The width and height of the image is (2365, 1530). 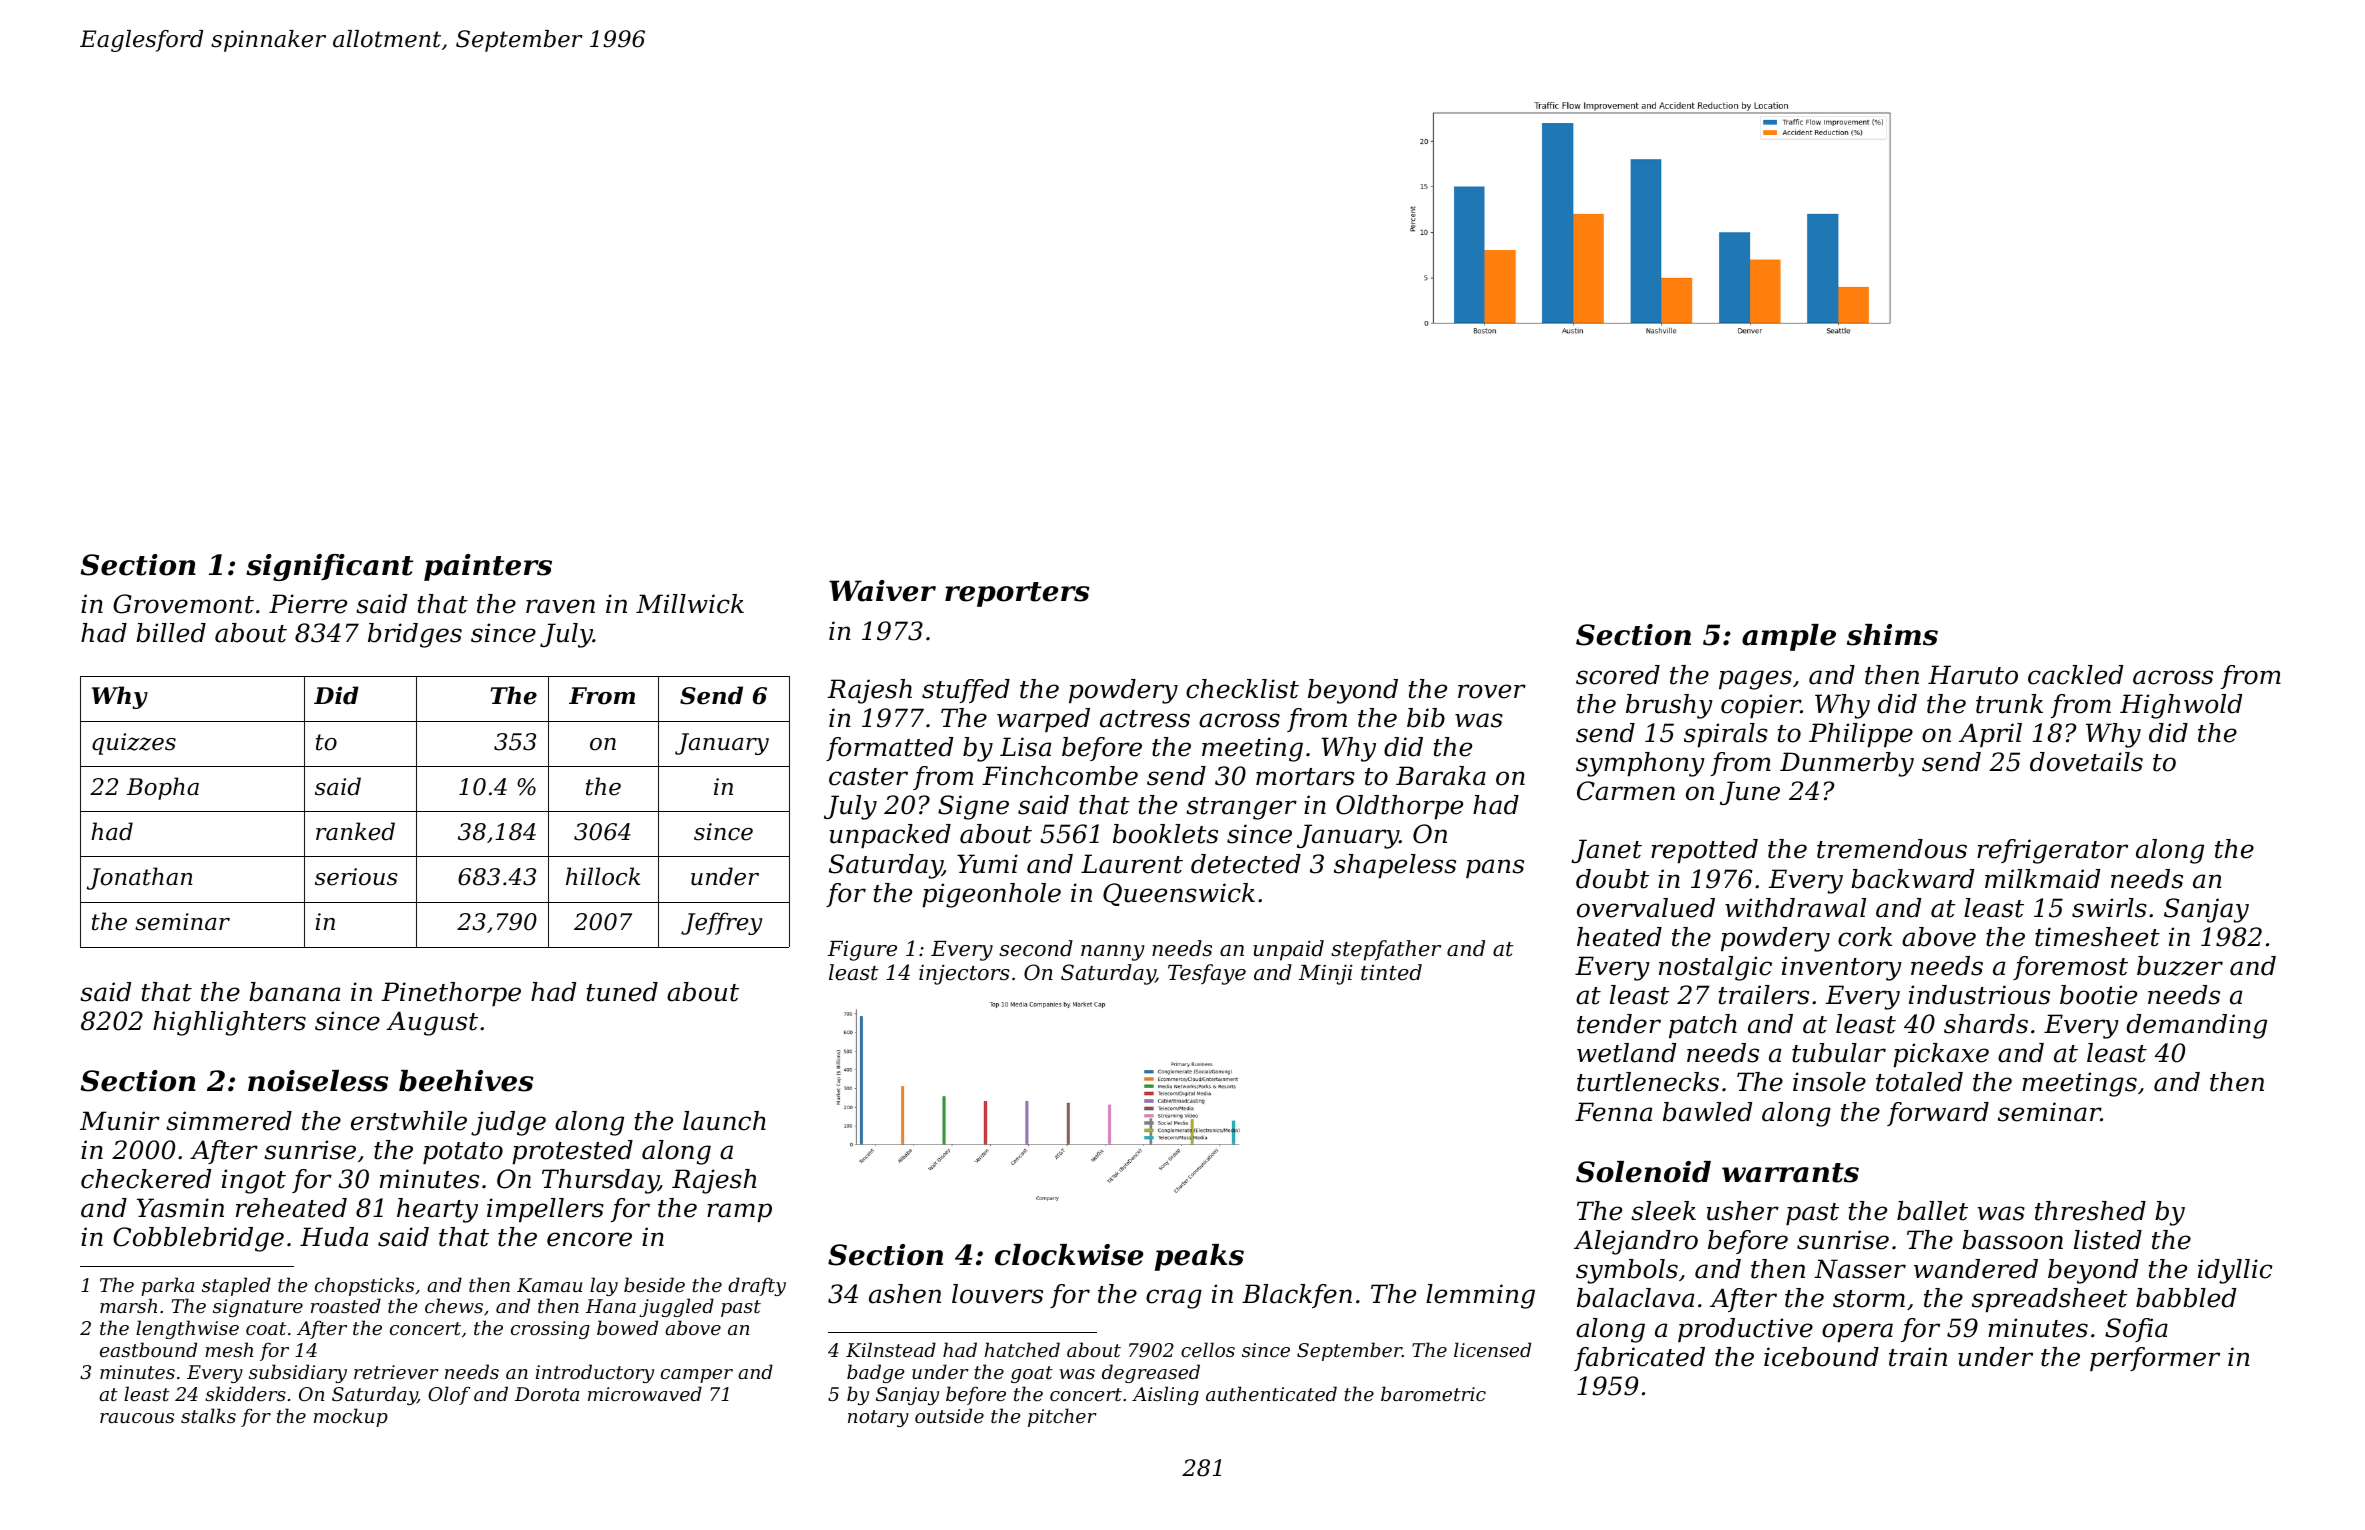 What do you see at coordinates (454, 1305) in the image?
I see `chews` at bounding box center [454, 1305].
